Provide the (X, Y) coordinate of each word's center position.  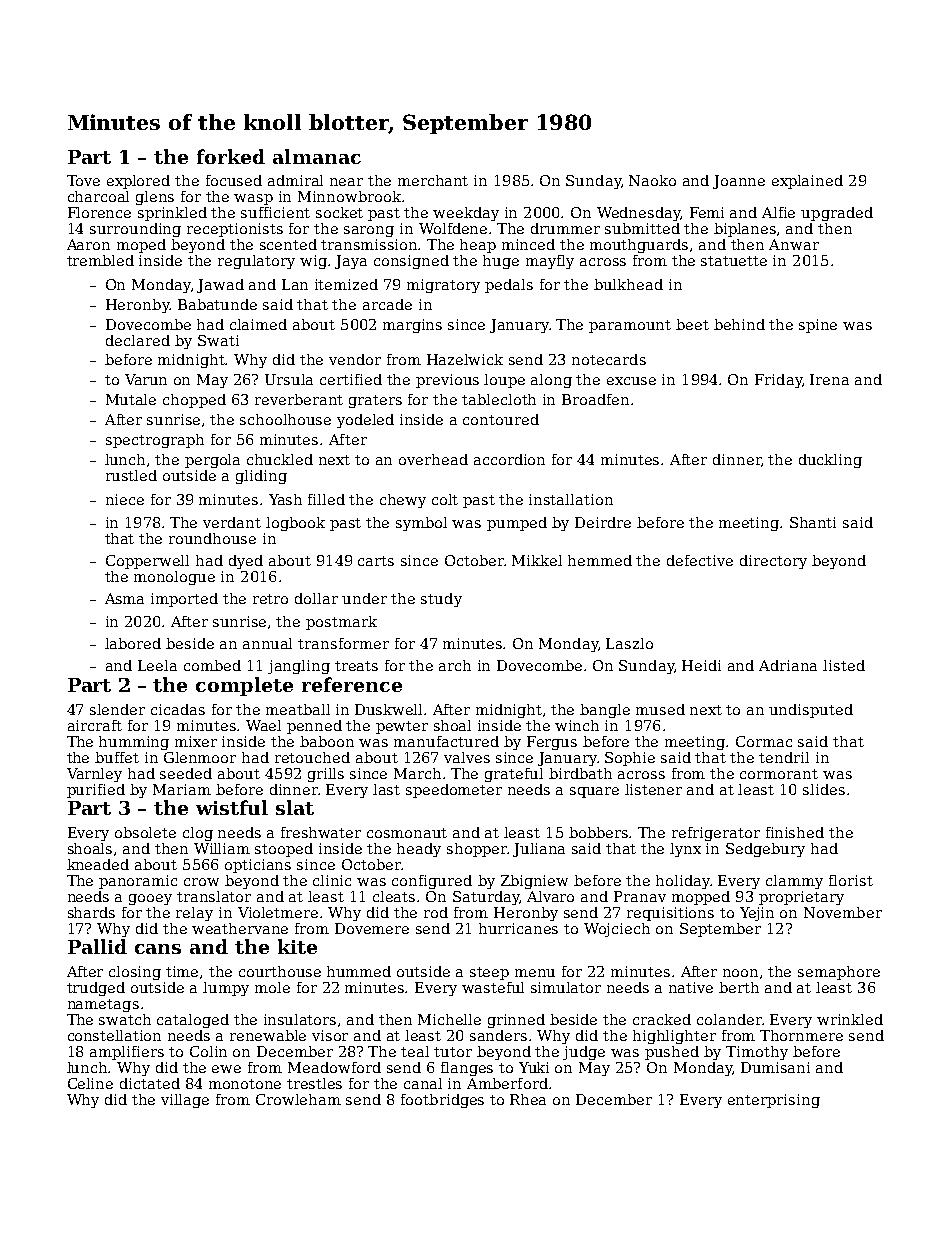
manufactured (446, 741)
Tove (83, 180)
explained (807, 182)
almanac (317, 156)
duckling (830, 461)
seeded (186, 773)
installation (571, 499)
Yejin (757, 914)
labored (133, 643)
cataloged (193, 1021)
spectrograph (155, 441)
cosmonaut (407, 833)
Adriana (788, 665)
